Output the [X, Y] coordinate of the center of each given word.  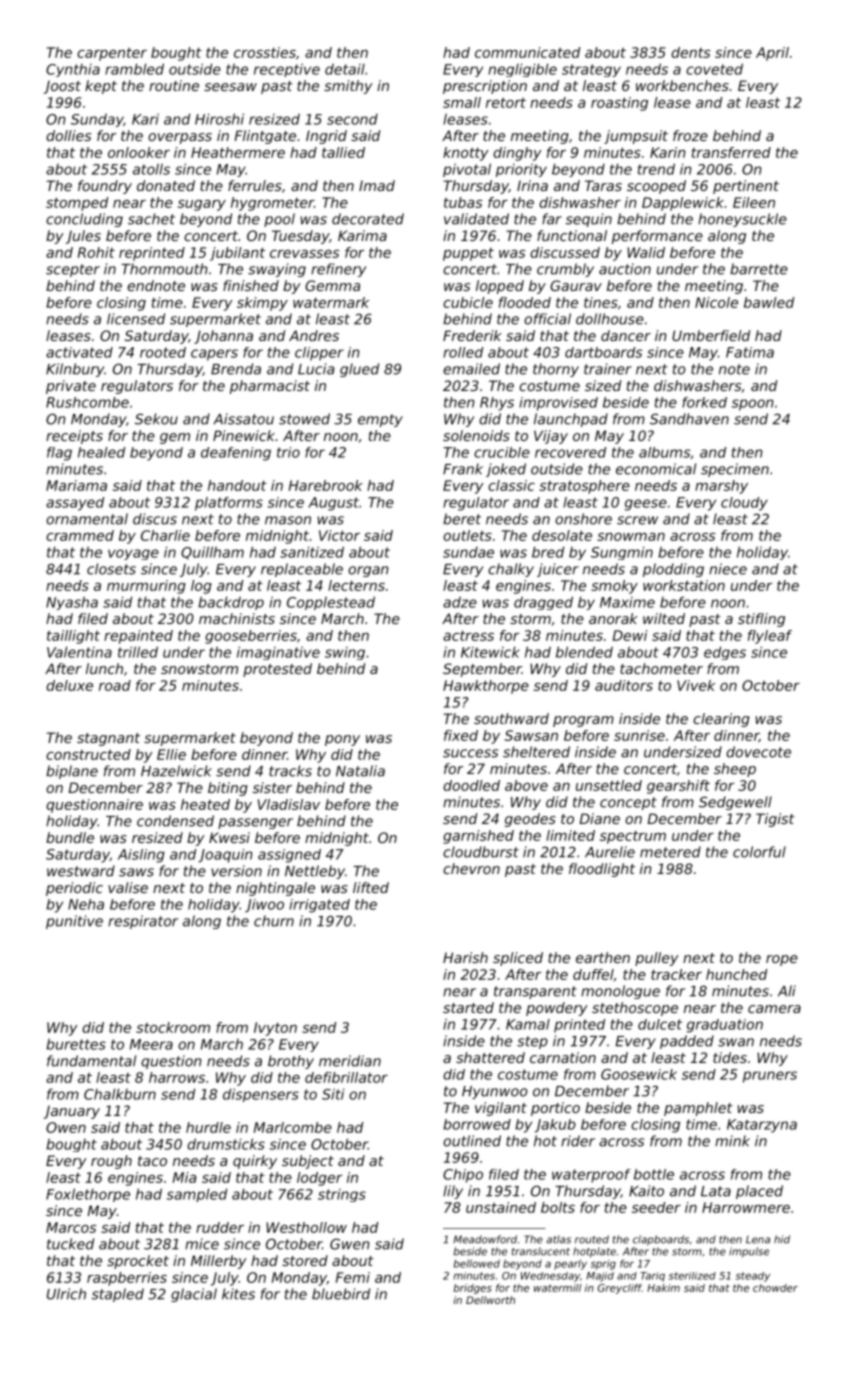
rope [782, 960]
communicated [527, 52]
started [468, 1007]
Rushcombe [87, 402]
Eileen [754, 202]
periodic [74, 889]
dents [690, 52]
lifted [371, 887]
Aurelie [610, 852]
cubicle [468, 302]
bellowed [477, 1263]
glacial [194, 1295]
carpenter [112, 54]
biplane [72, 772]
